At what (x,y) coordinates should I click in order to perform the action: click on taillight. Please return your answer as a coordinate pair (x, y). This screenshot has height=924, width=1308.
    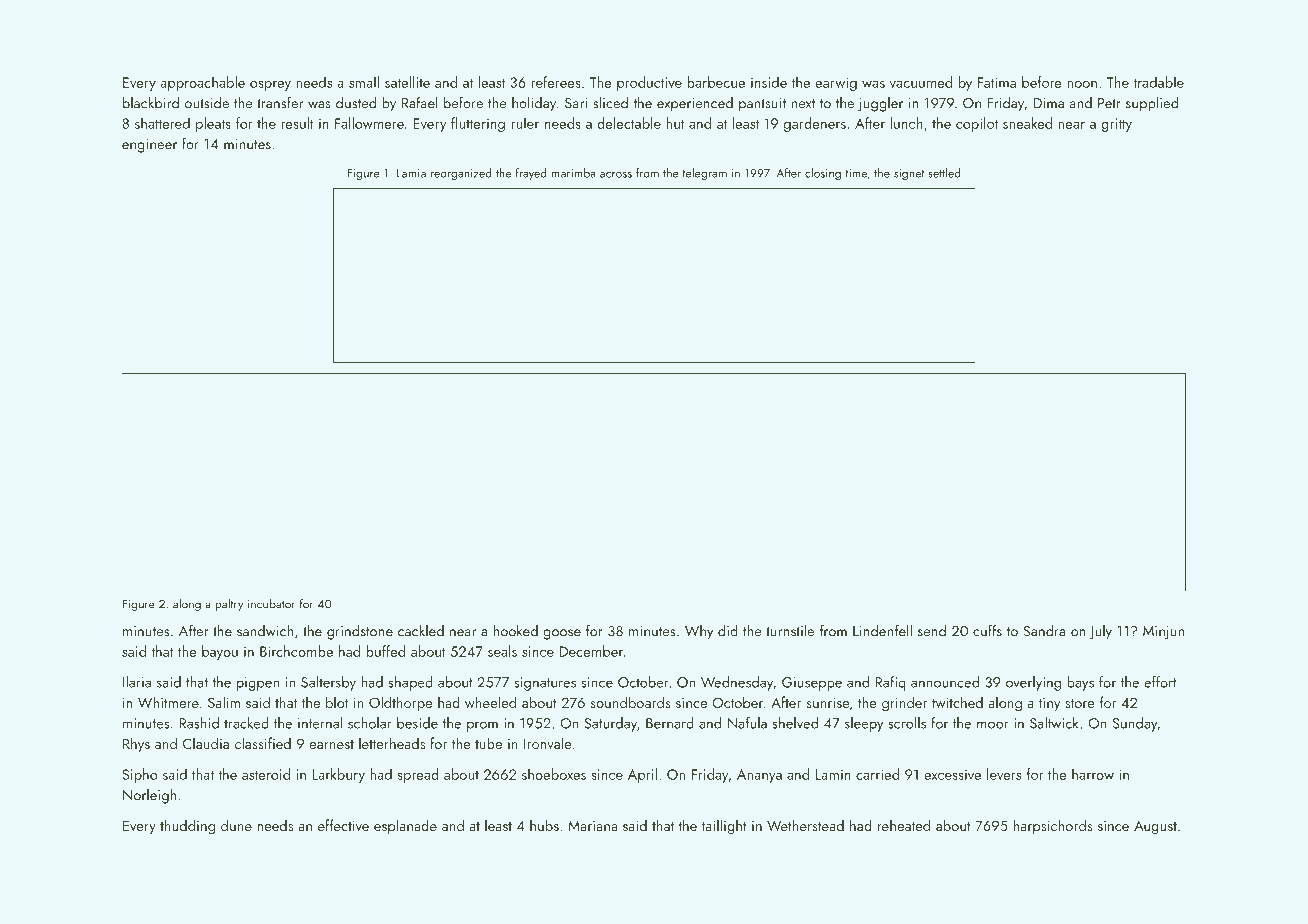
    Looking at the image, I should click on (724, 827).
